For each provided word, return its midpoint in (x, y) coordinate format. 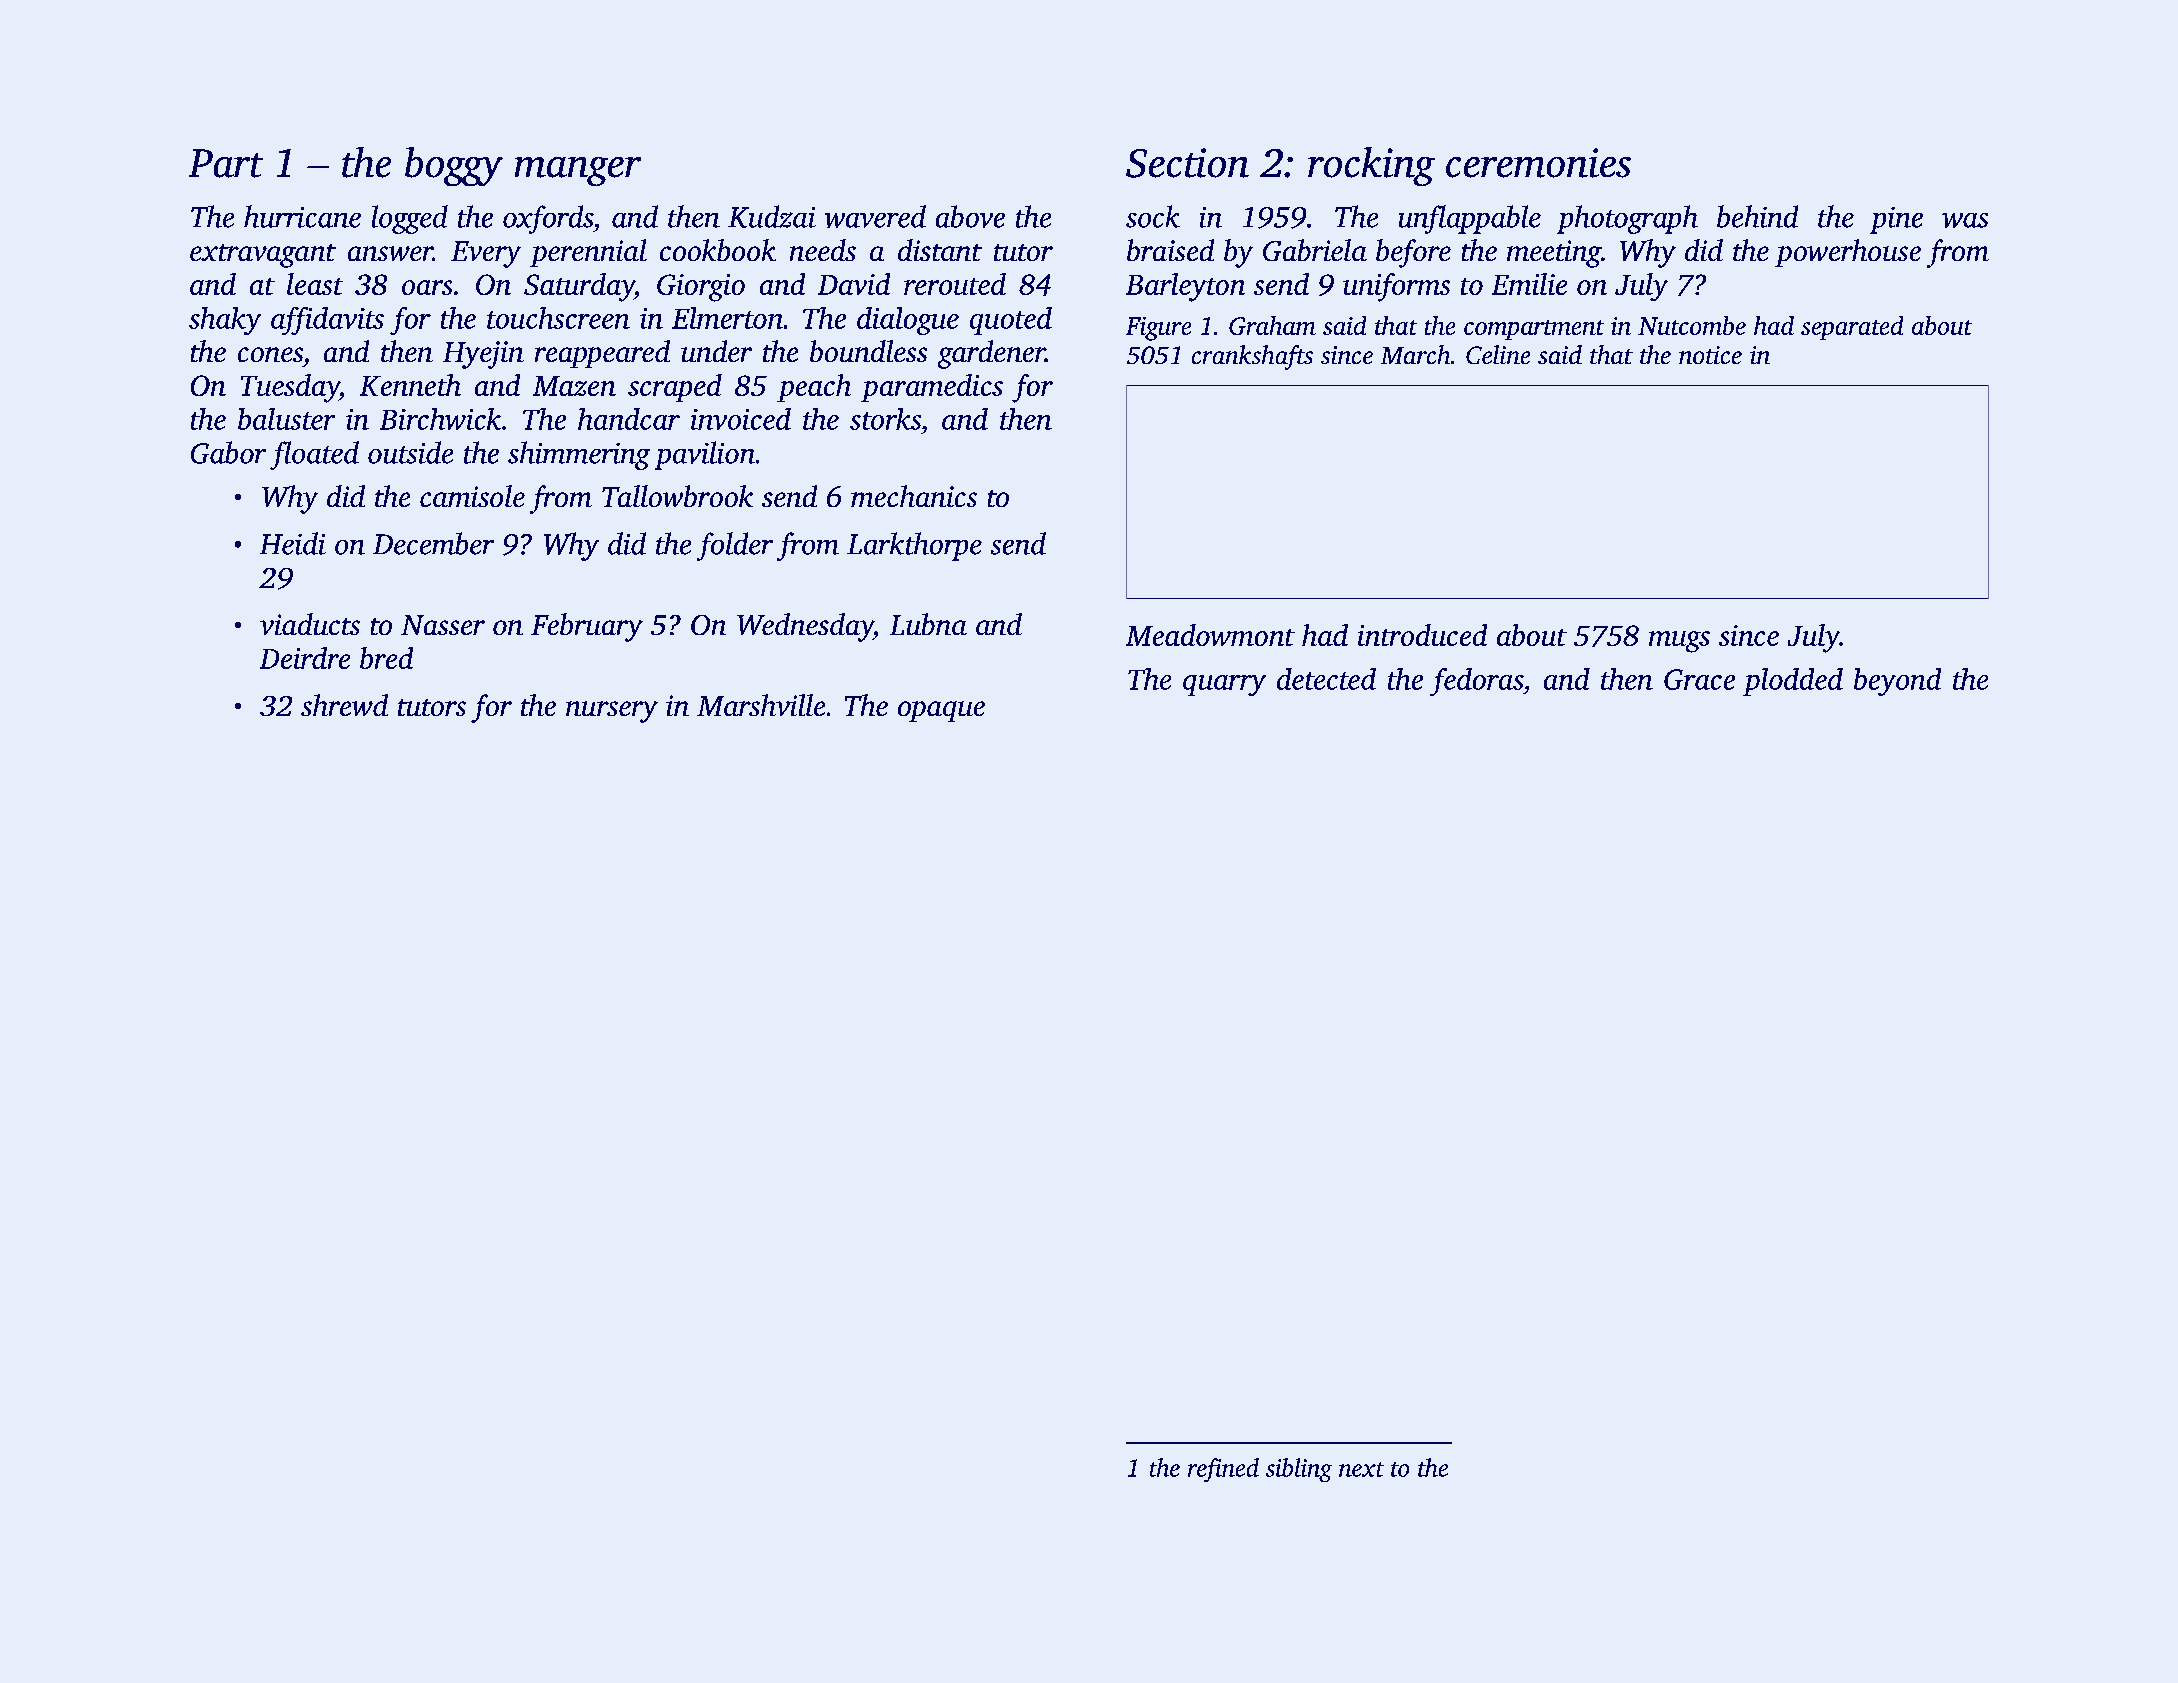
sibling (1299, 1470)
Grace (1699, 679)
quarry (1224, 685)
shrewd (344, 705)
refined (1223, 1470)
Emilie (1529, 284)
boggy (454, 166)
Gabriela (1315, 250)
